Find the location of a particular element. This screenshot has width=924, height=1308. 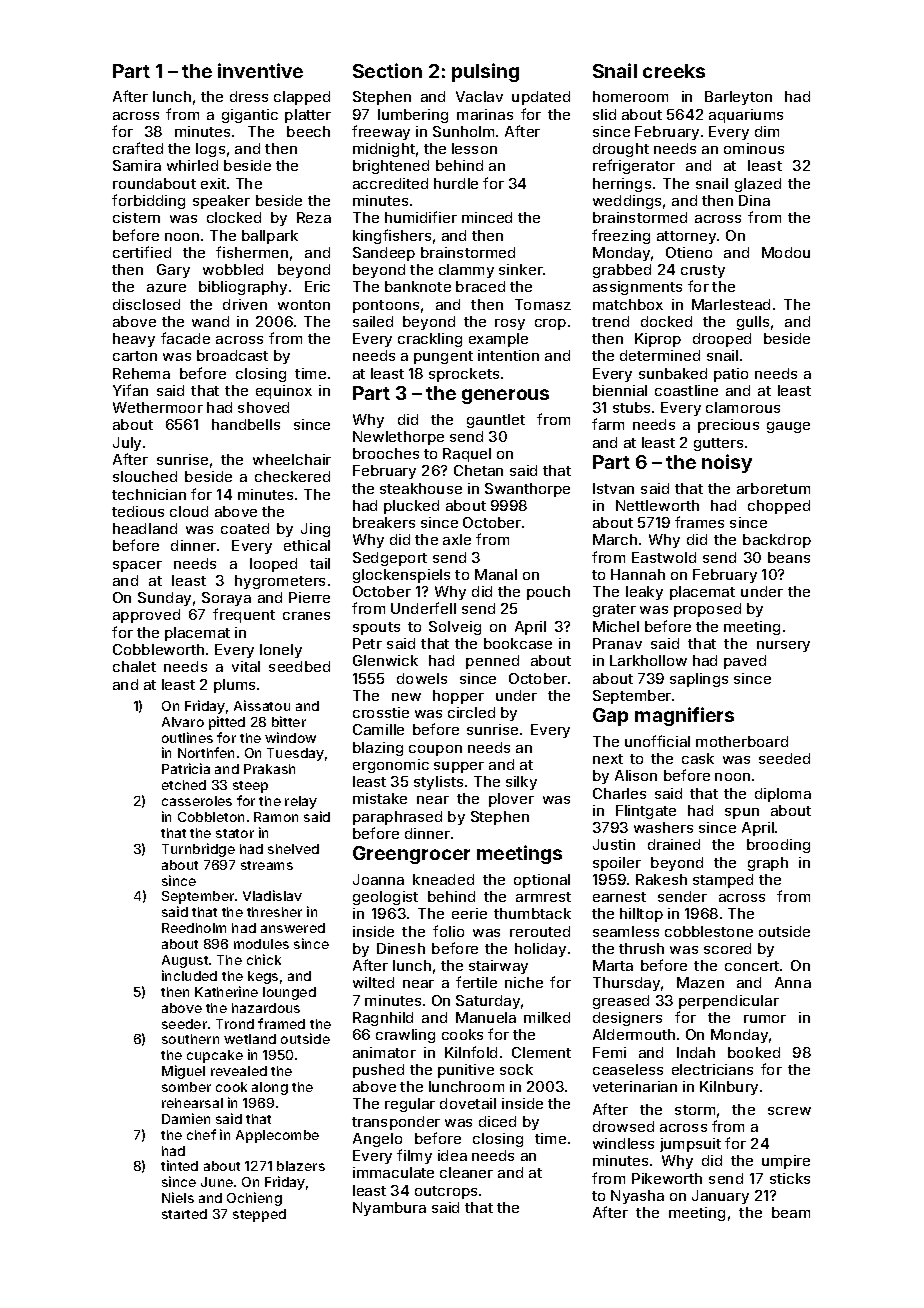

Charles is located at coordinates (619, 793).
